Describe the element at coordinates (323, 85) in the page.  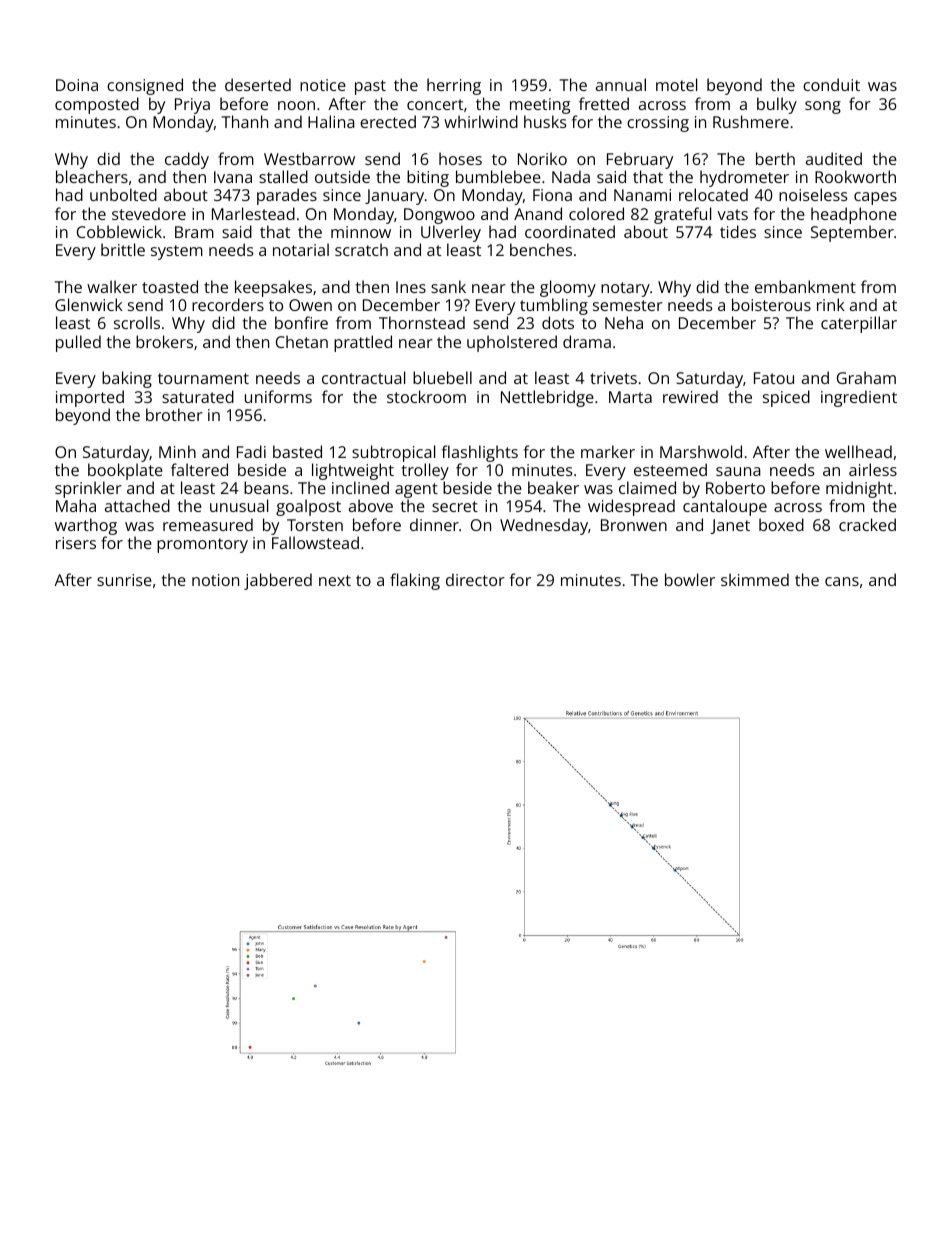
I see `notice` at that location.
